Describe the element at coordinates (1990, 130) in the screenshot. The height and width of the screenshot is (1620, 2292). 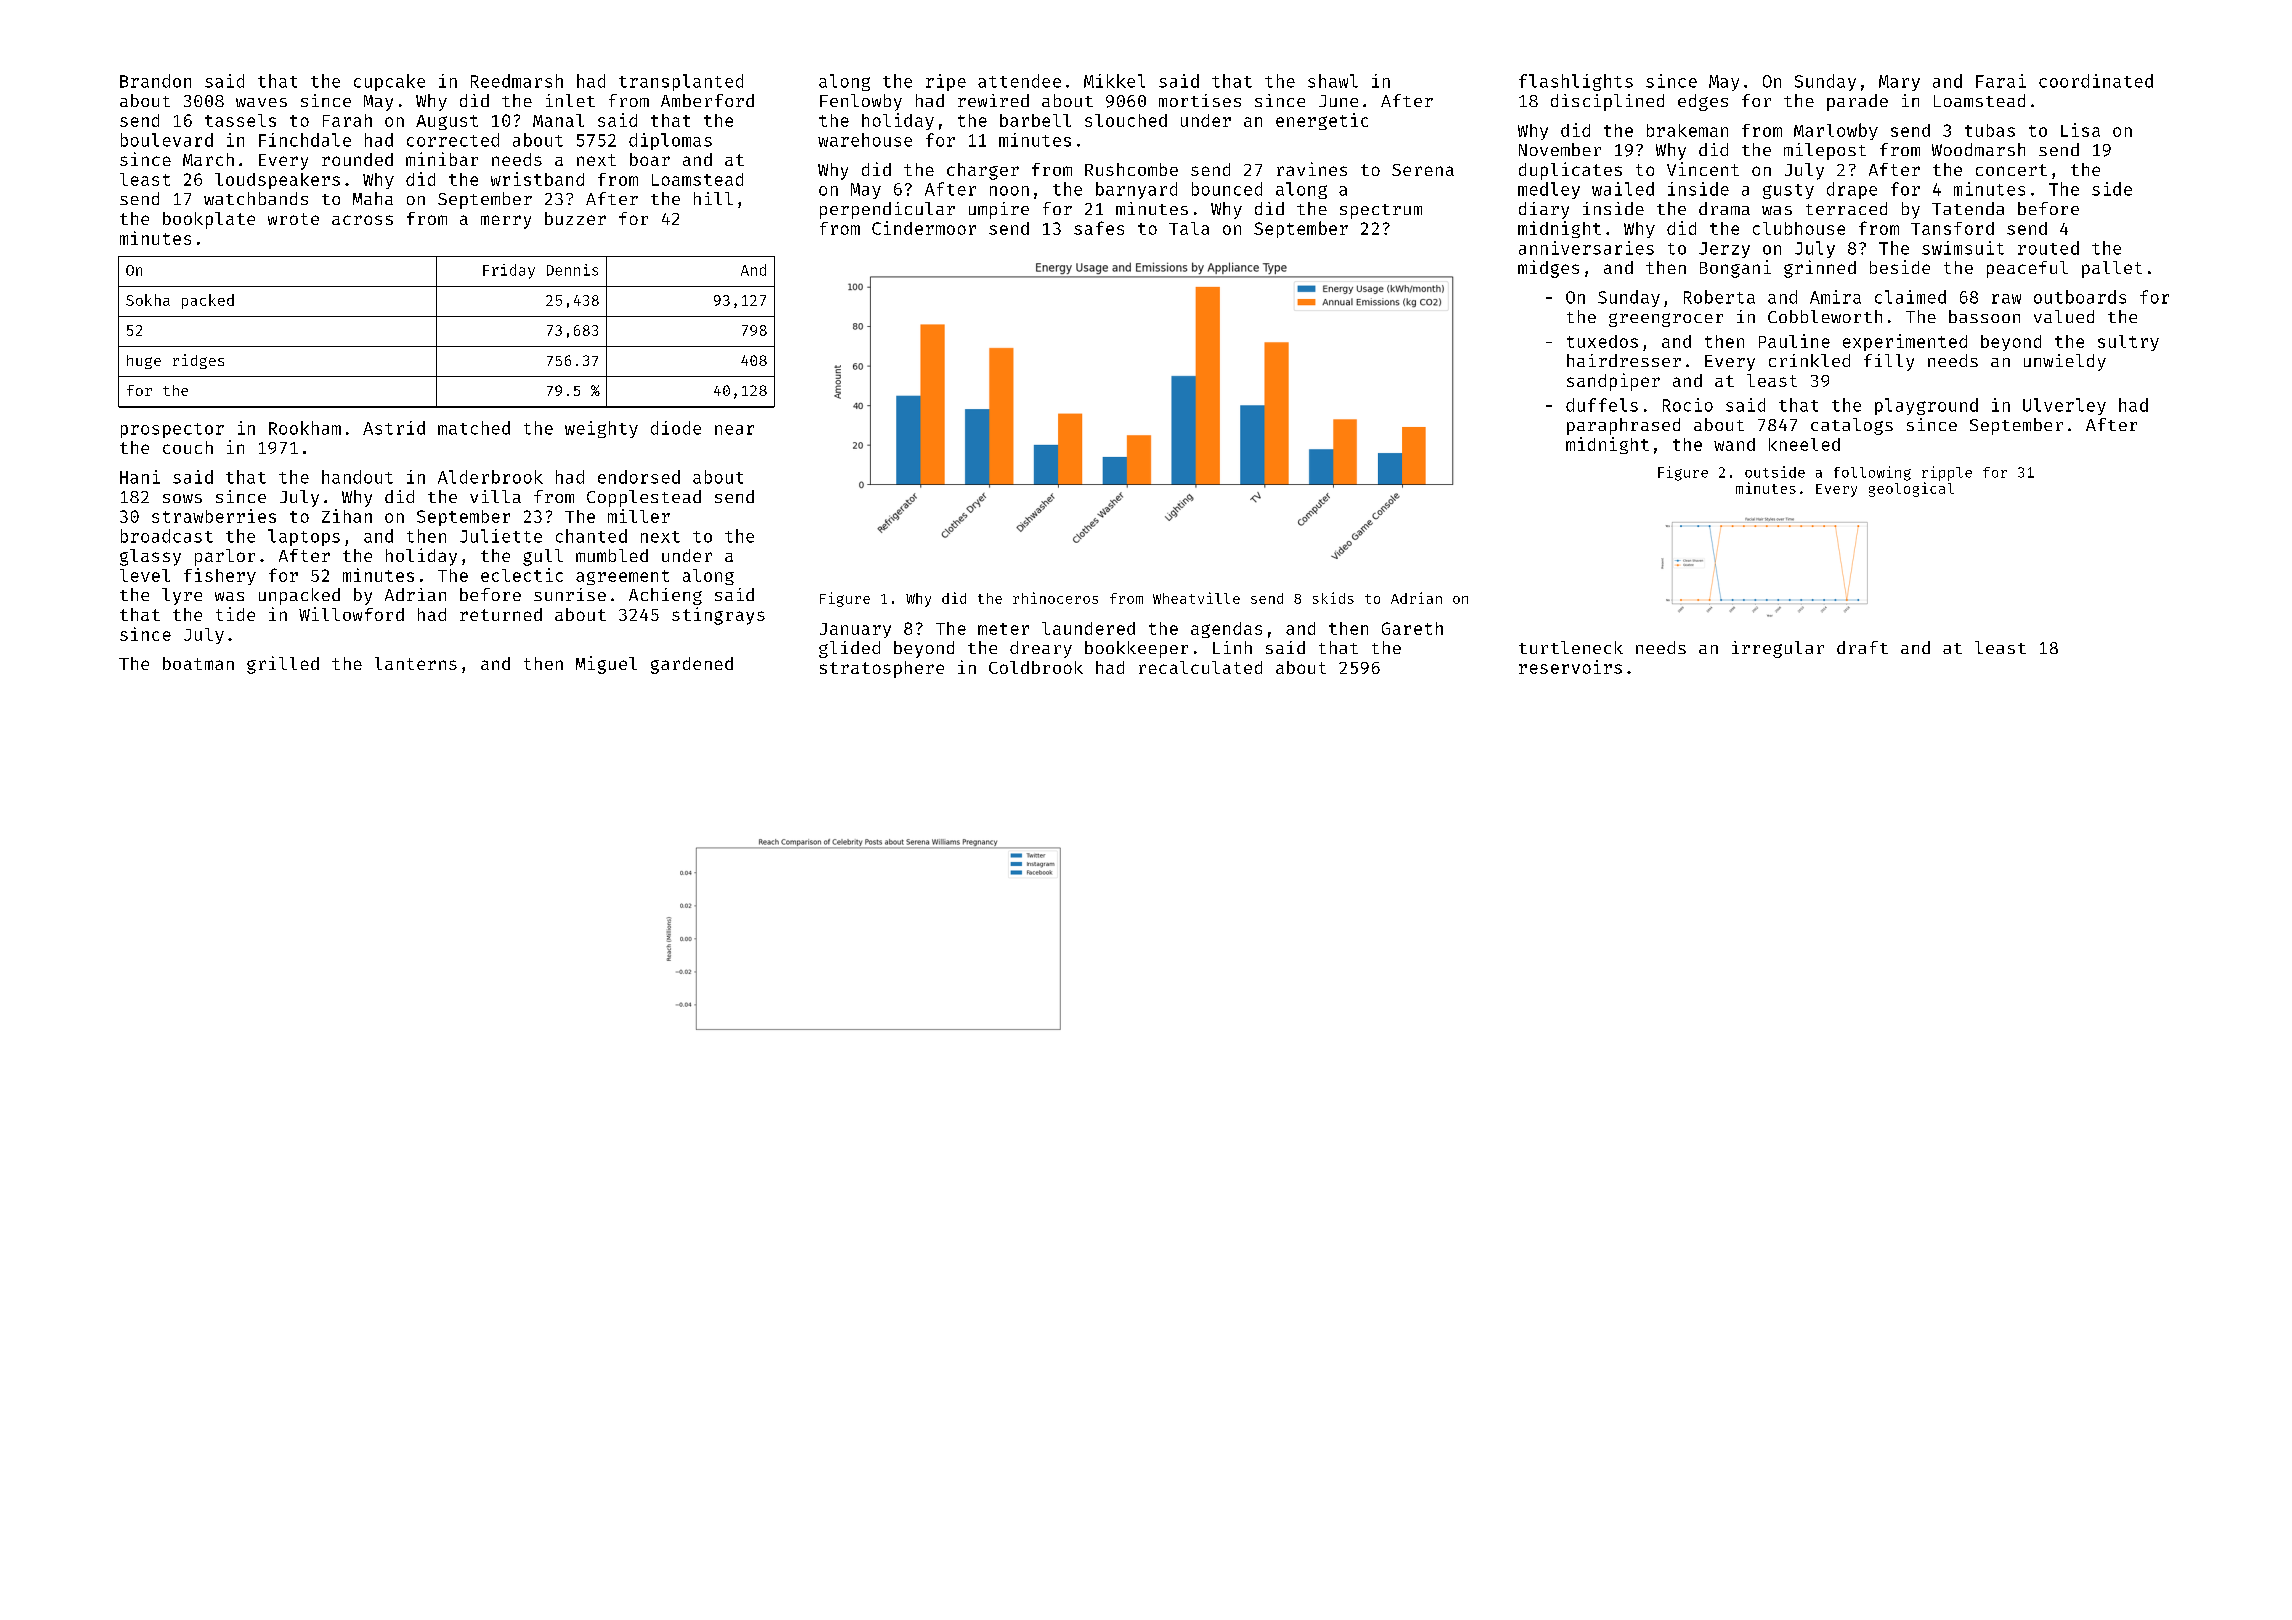
I see `tubas` at that location.
